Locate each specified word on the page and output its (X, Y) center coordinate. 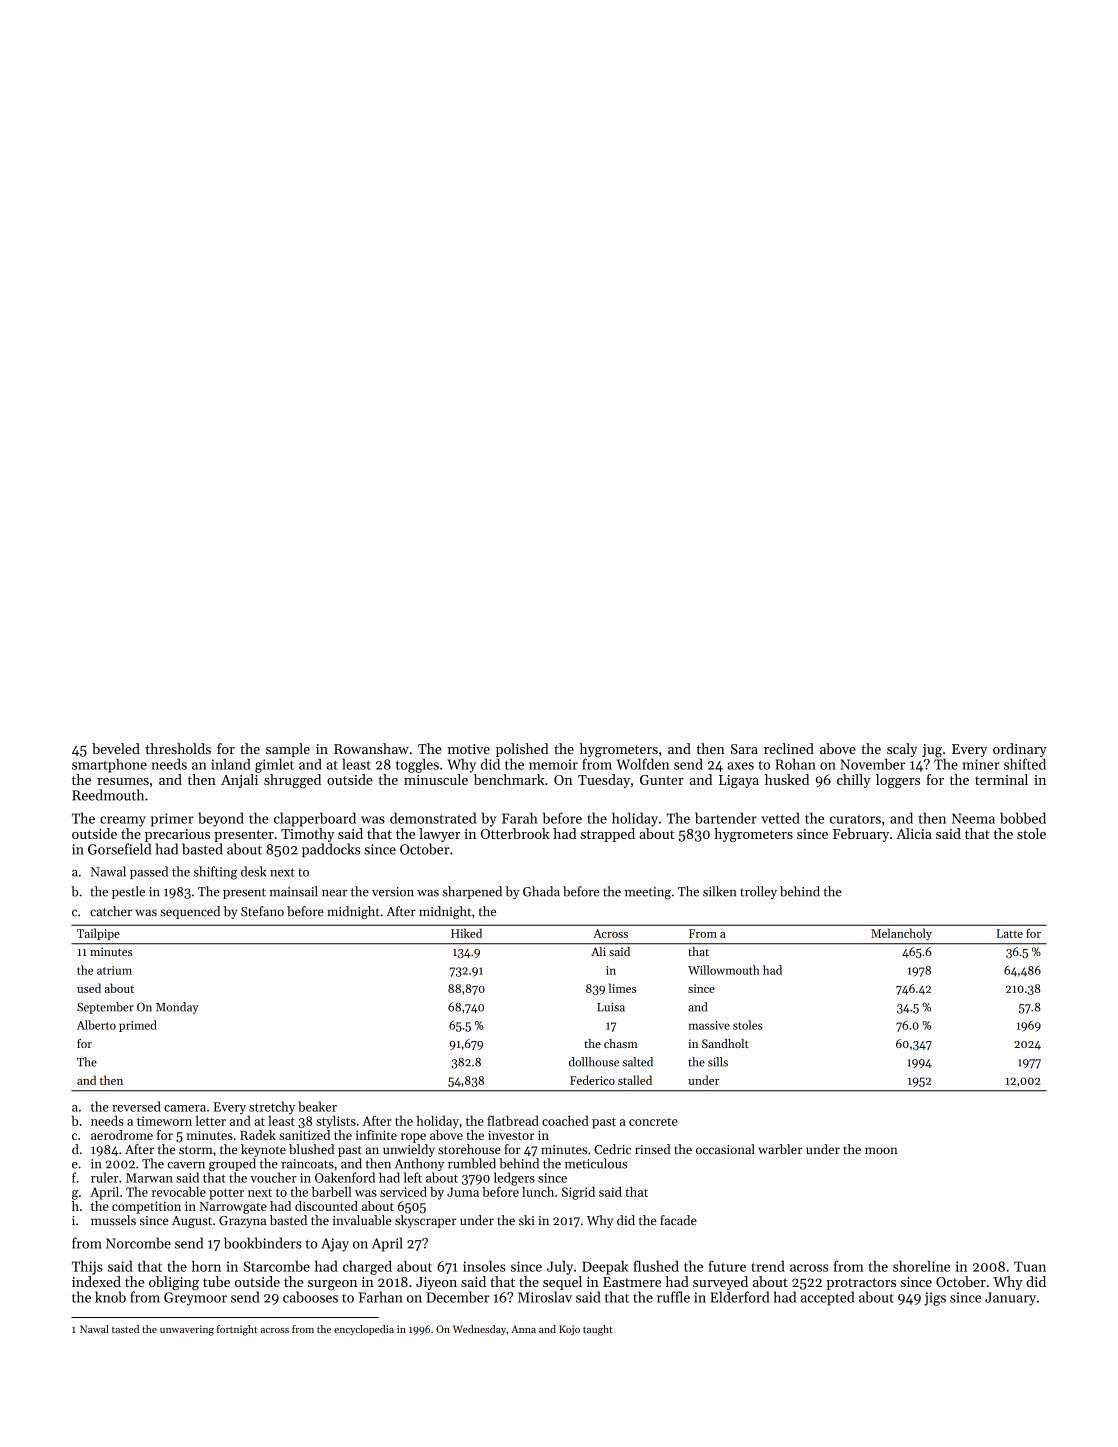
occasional (725, 1149)
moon (881, 1150)
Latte (1010, 933)
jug (932, 751)
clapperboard (315, 819)
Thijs (87, 1268)
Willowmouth (724, 970)
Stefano (262, 911)
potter (226, 1194)
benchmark (509, 779)
